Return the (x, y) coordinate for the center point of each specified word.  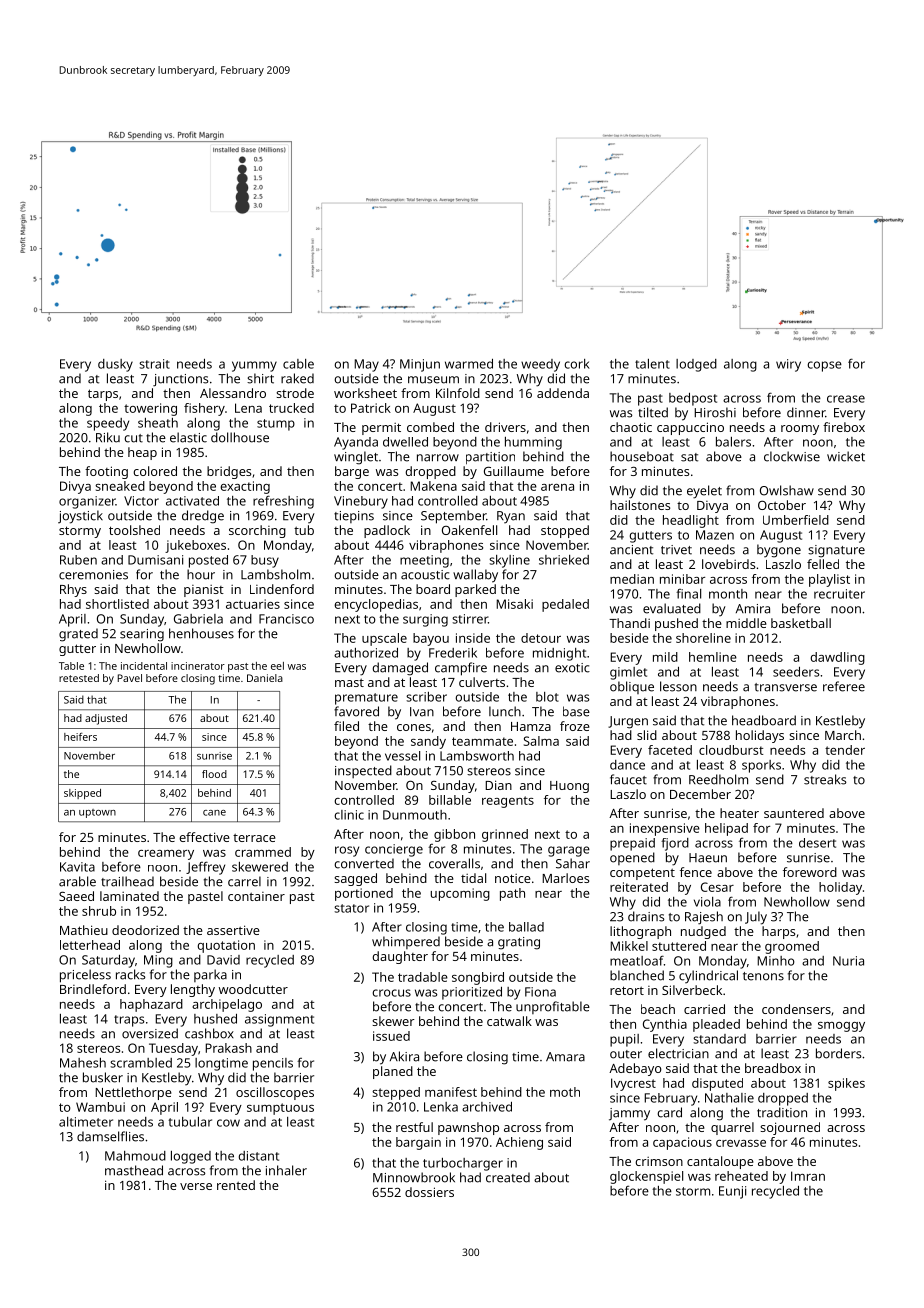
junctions (181, 380)
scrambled (141, 1063)
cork (577, 364)
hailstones (640, 505)
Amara (565, 1057)
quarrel (732, 1128)
